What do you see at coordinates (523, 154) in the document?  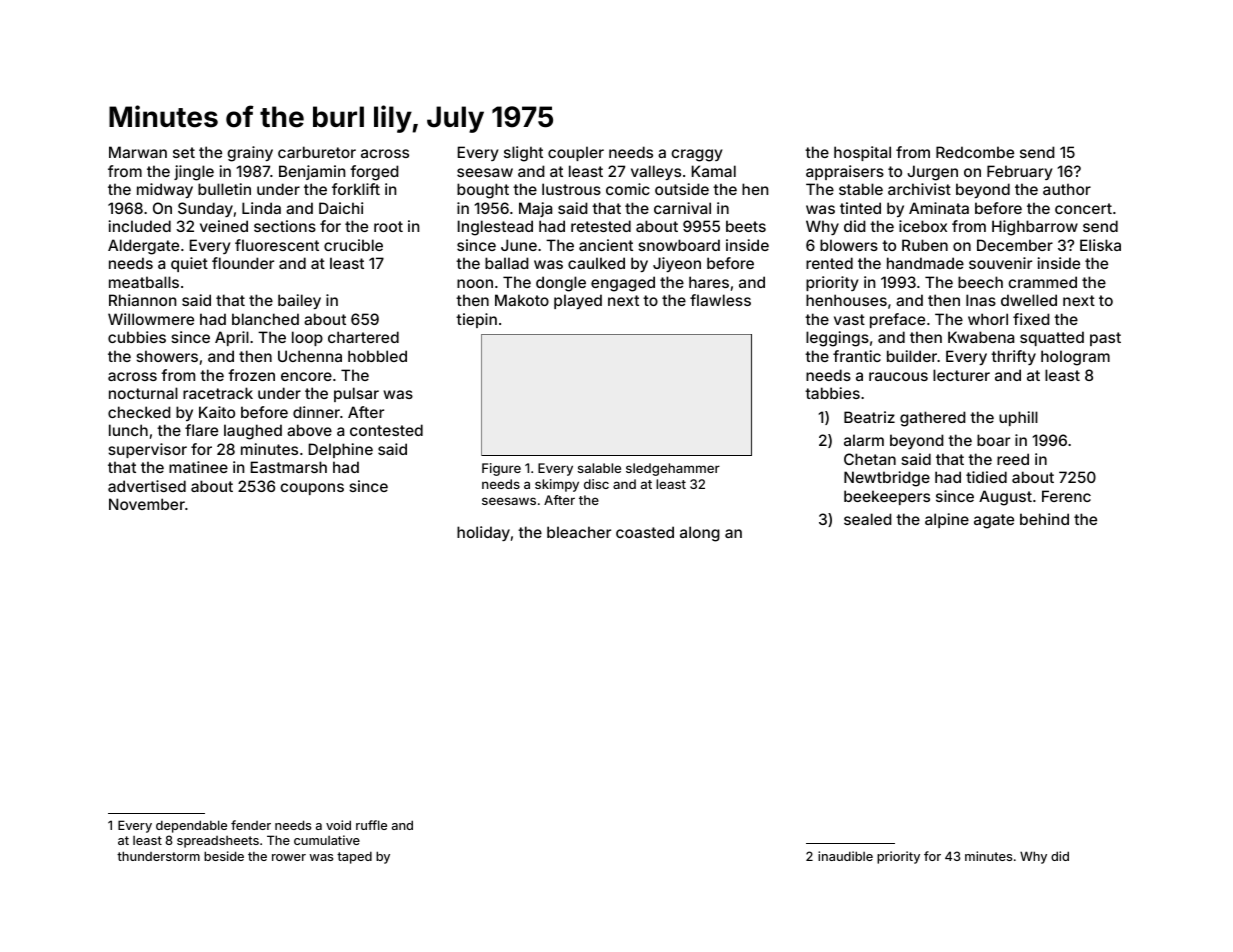 I see `slight` at bounding box center [523, 154].
